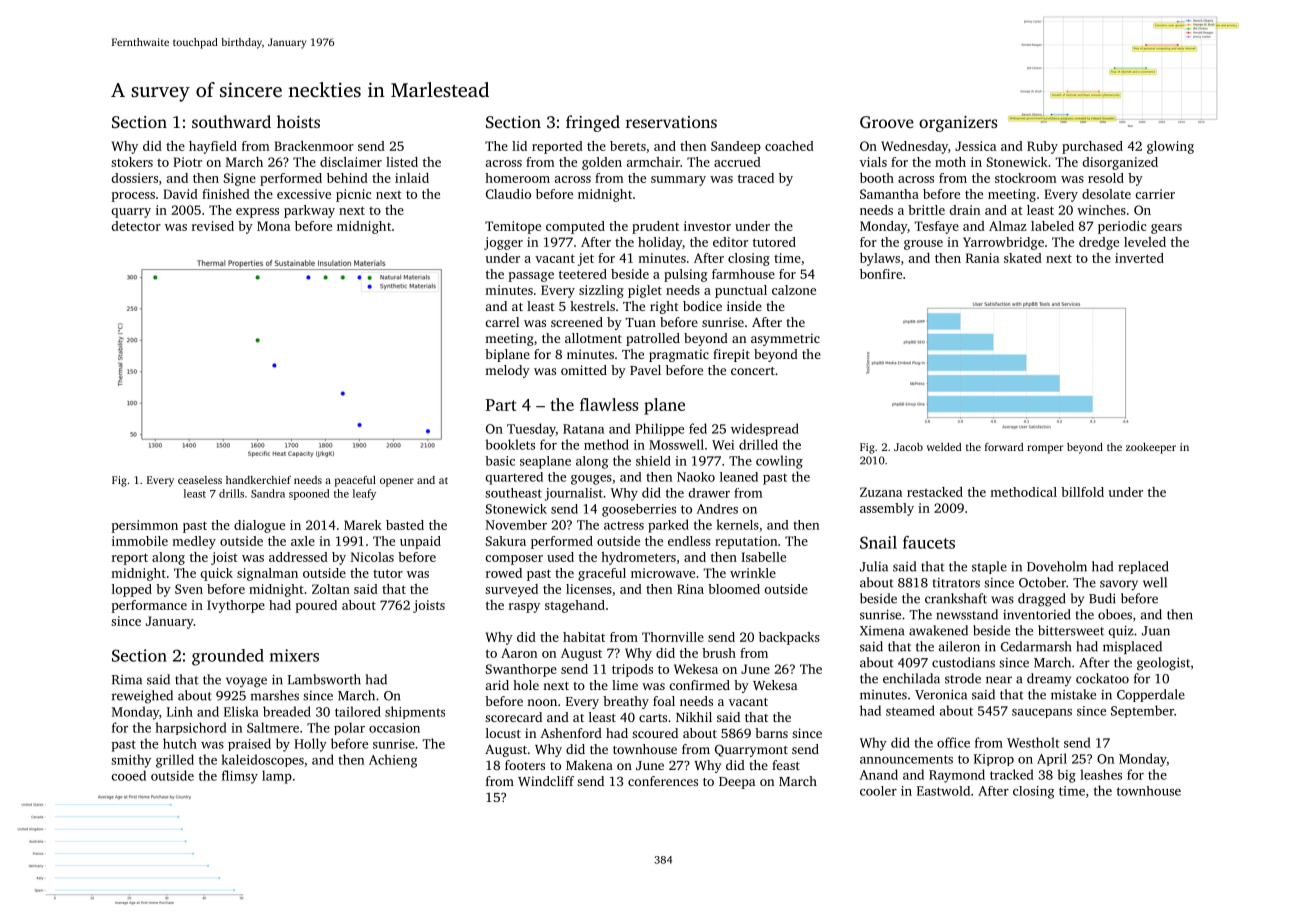 The width and height of the document is (1308, 924). I want to click on fringed, so click(593, 123).
